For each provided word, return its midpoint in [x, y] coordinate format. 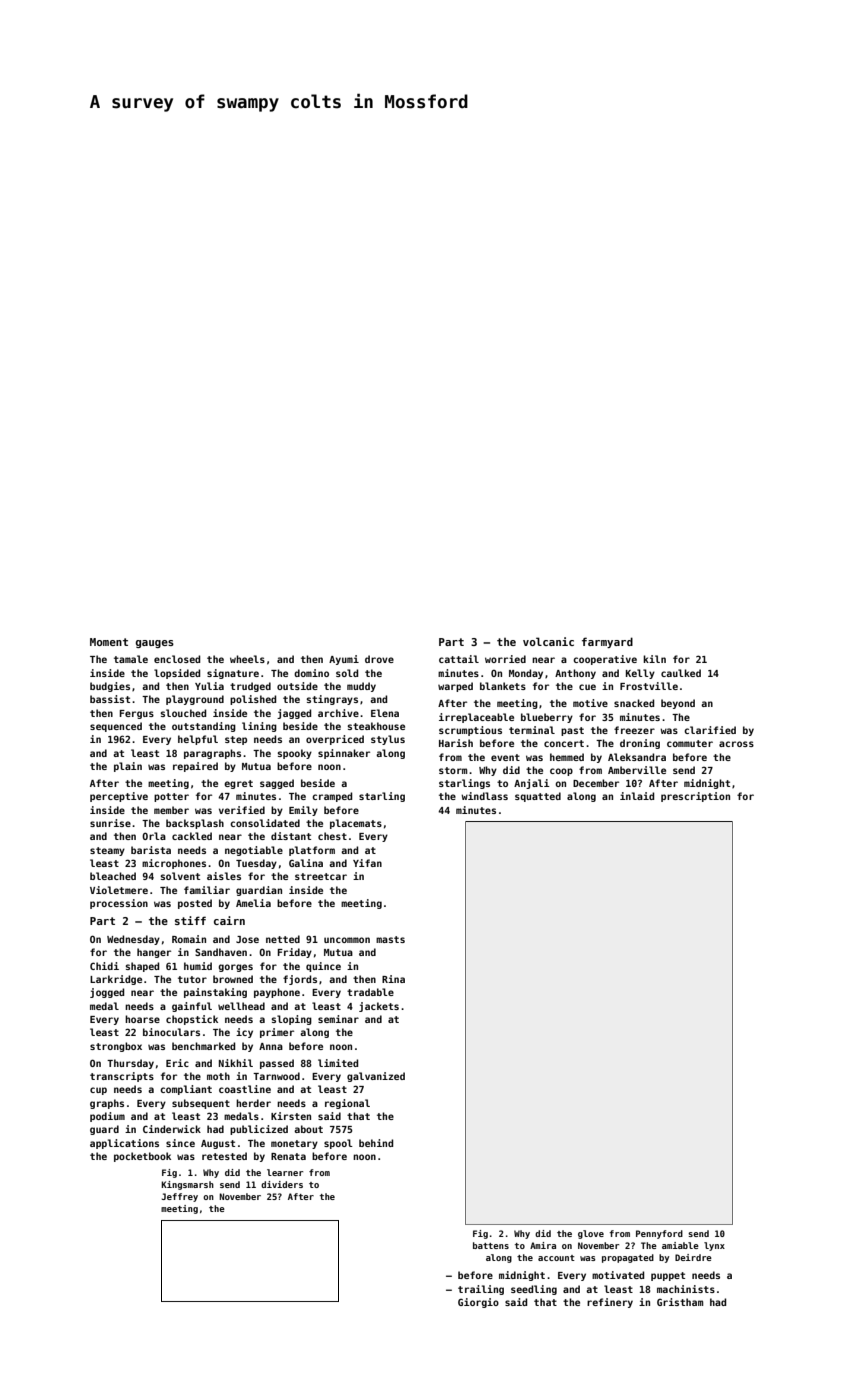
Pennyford [659, 1234]
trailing [481, 1290]
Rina [393, 979]
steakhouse [376, 726]
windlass [484, 796]
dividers [282, 1184]
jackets [379, 1007]
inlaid [637, 796]
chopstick [192, 1020]
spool [338, 1144]
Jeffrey [180, 1197]
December [596, 783]
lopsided [177, 674]
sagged [277, 784]
